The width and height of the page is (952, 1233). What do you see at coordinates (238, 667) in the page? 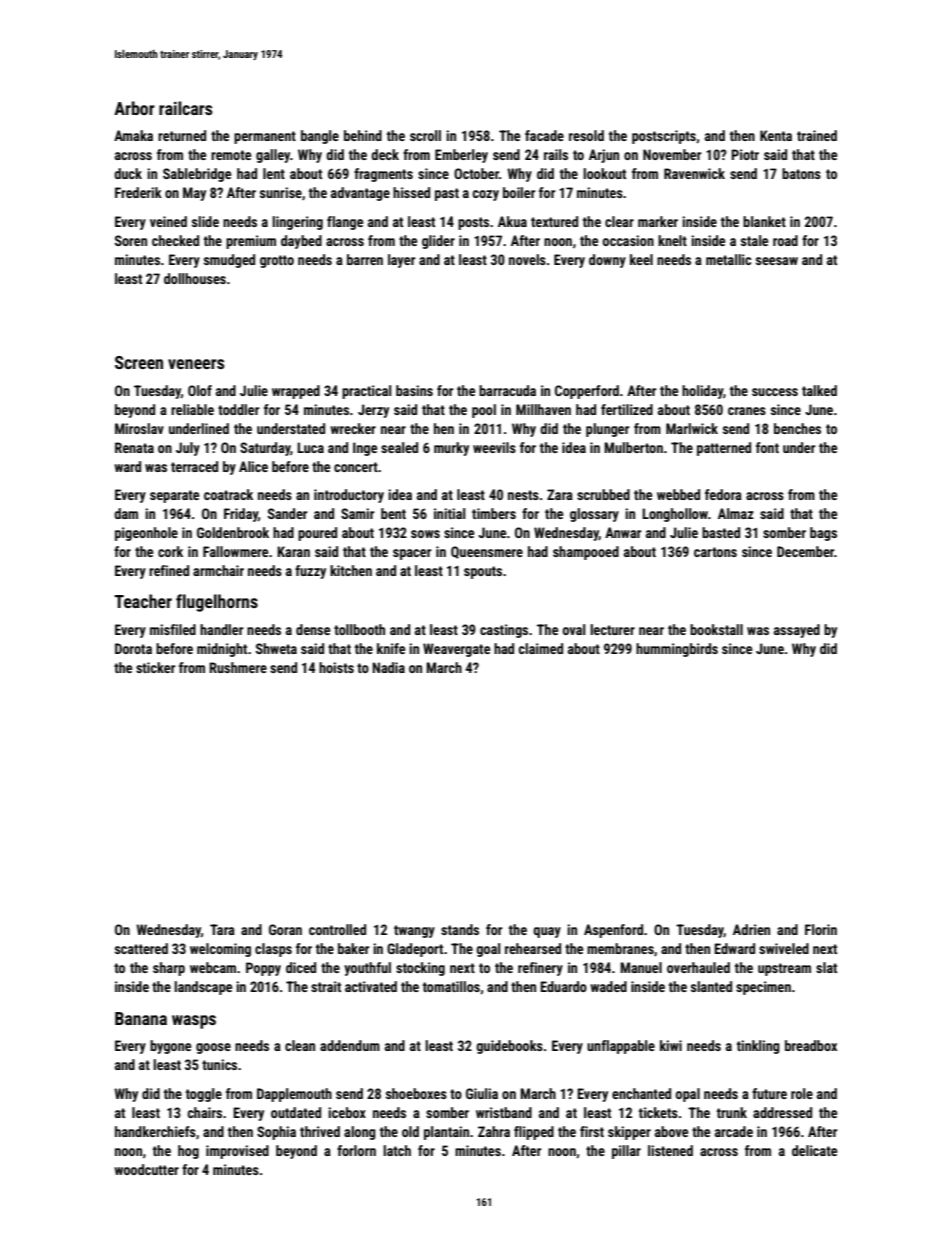
I see `Rushmere` at bounding box center [238, 667].
